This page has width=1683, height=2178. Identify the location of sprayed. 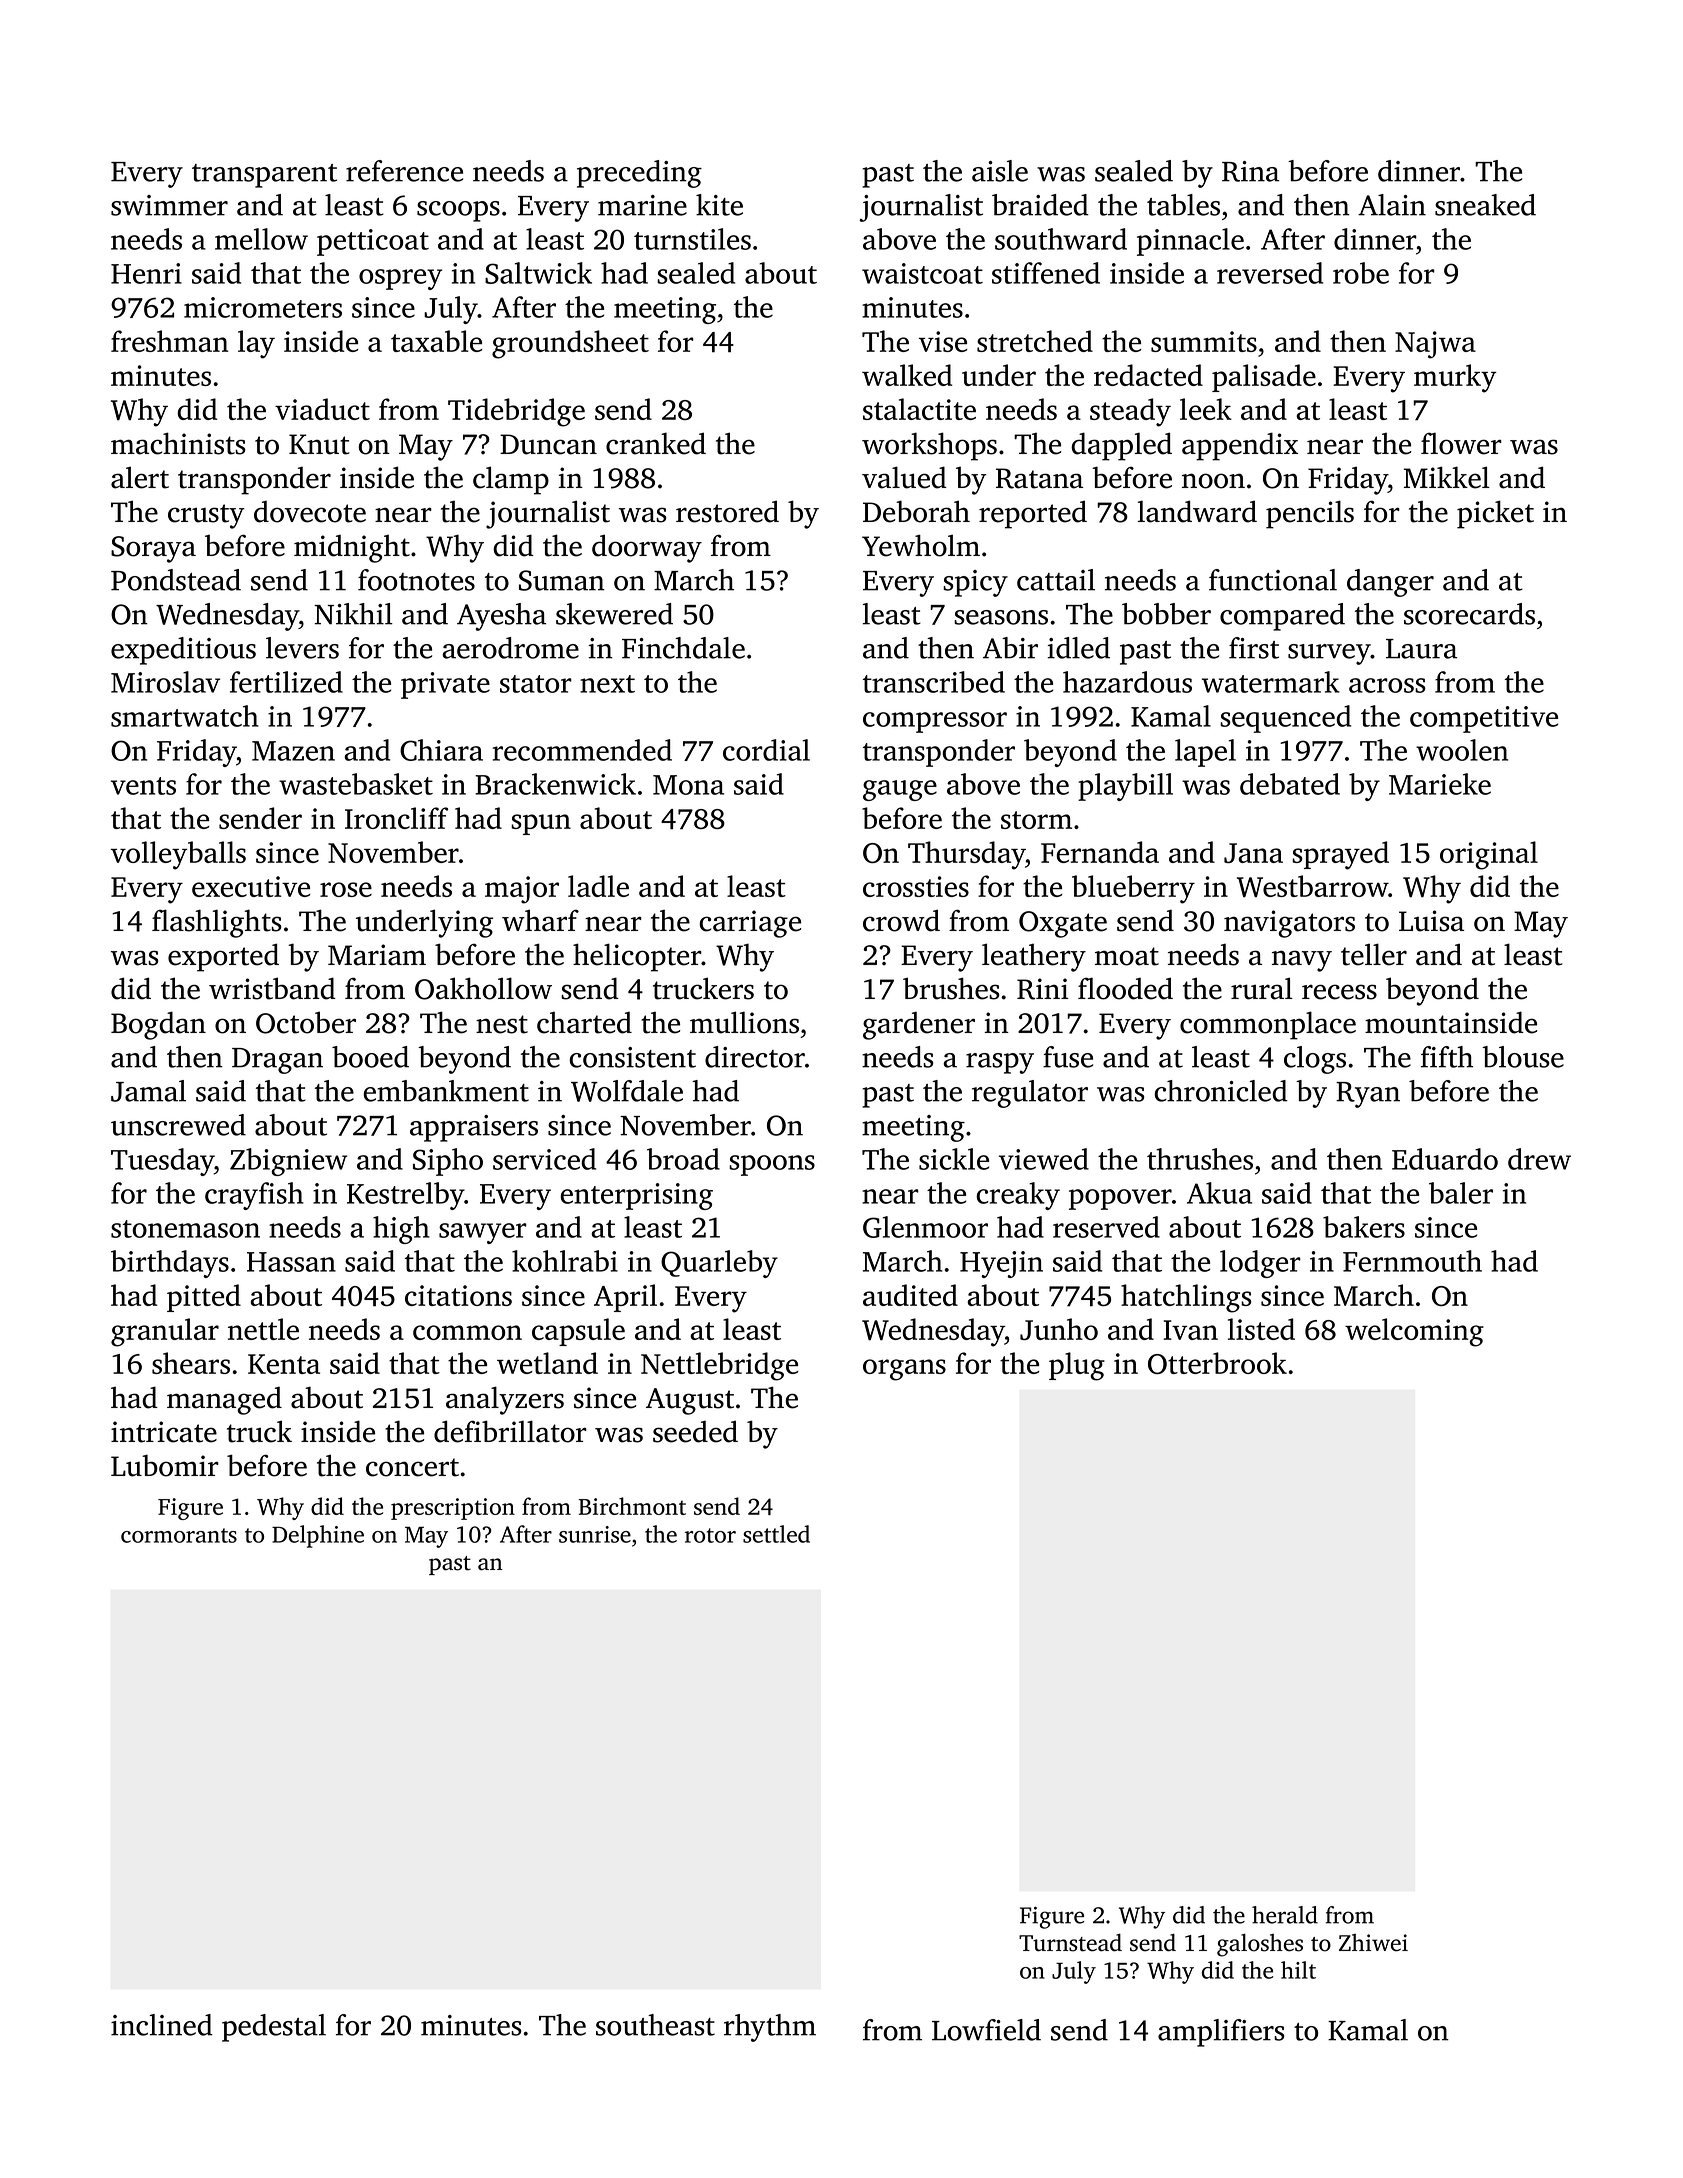
(1340, 855).
